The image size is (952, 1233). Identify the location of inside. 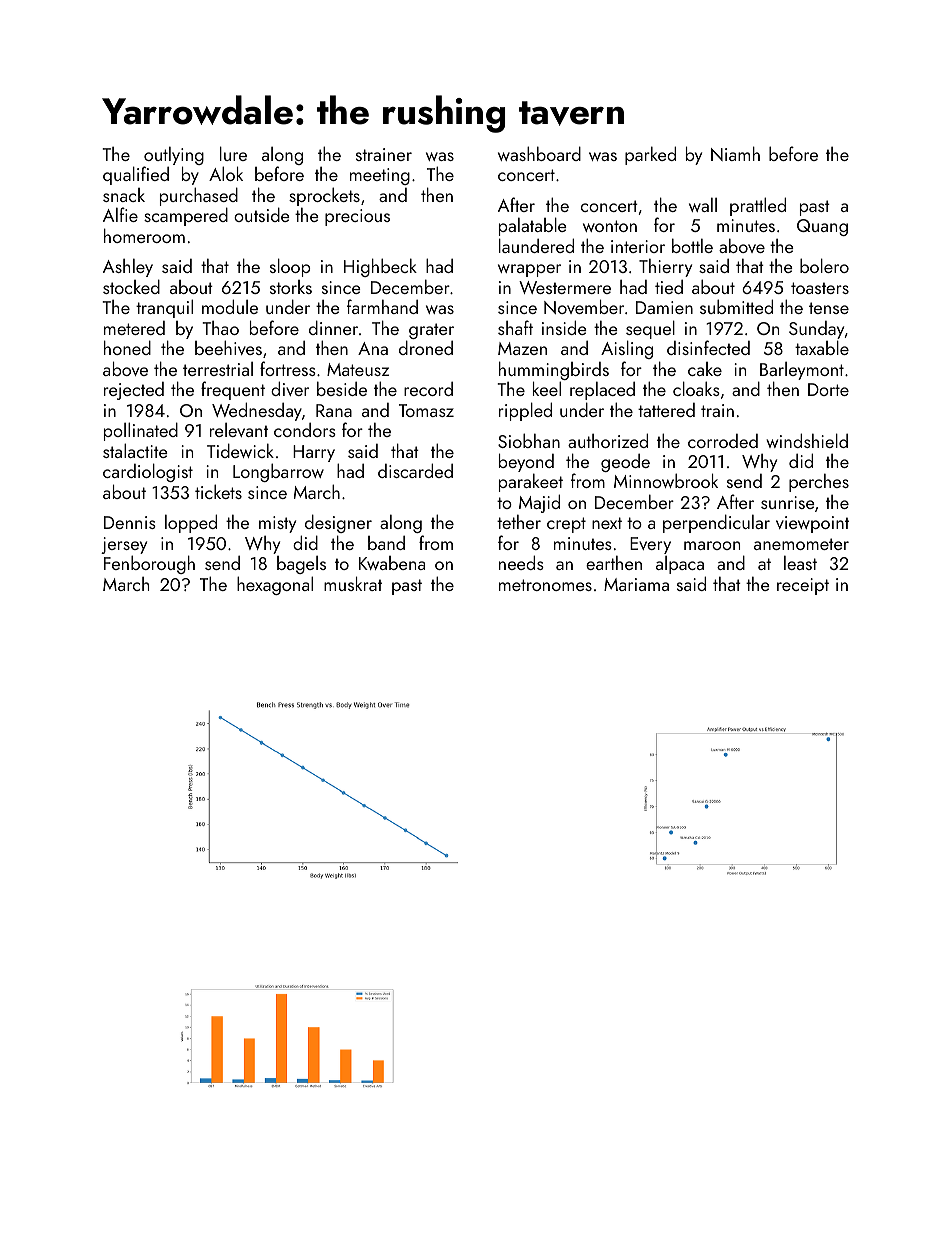
(564, 327).
